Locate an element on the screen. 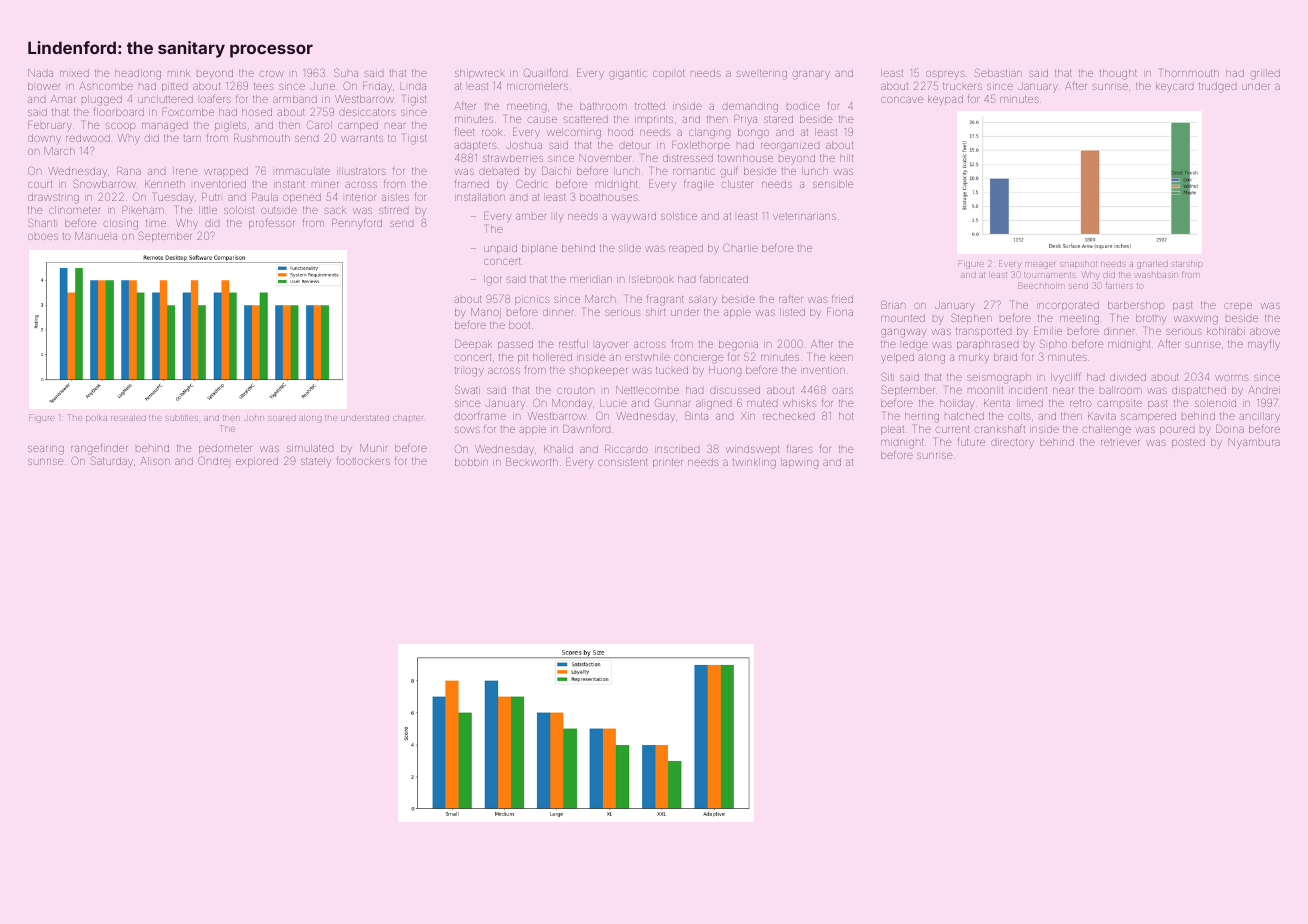 The width and height of the screenshot is (1308, 924). trudged is located at coordinates (1217, 87).
